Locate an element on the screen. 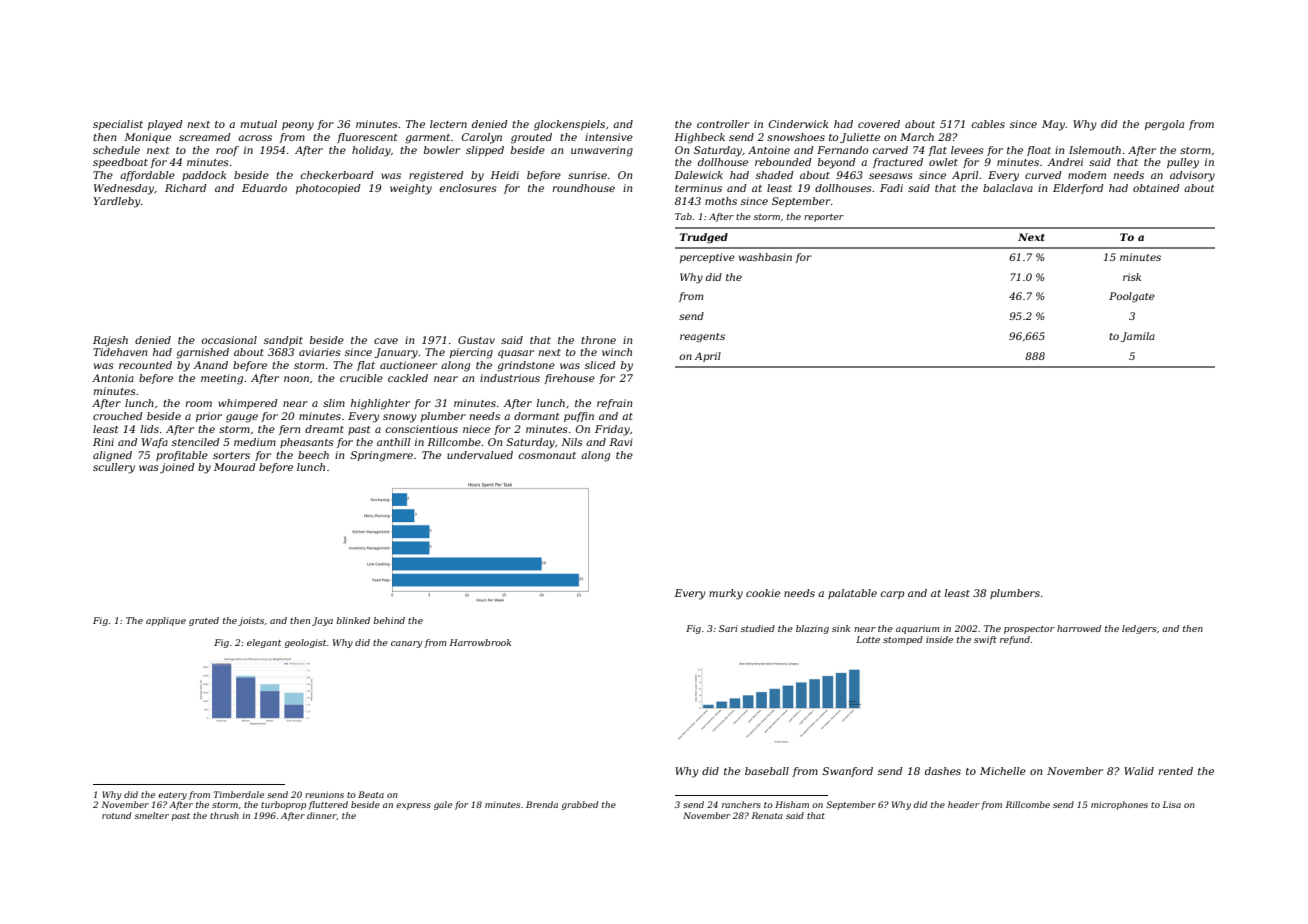 The height and width of the screenshot is (924, 1308). Renata is located at coordinates (767, 815).
